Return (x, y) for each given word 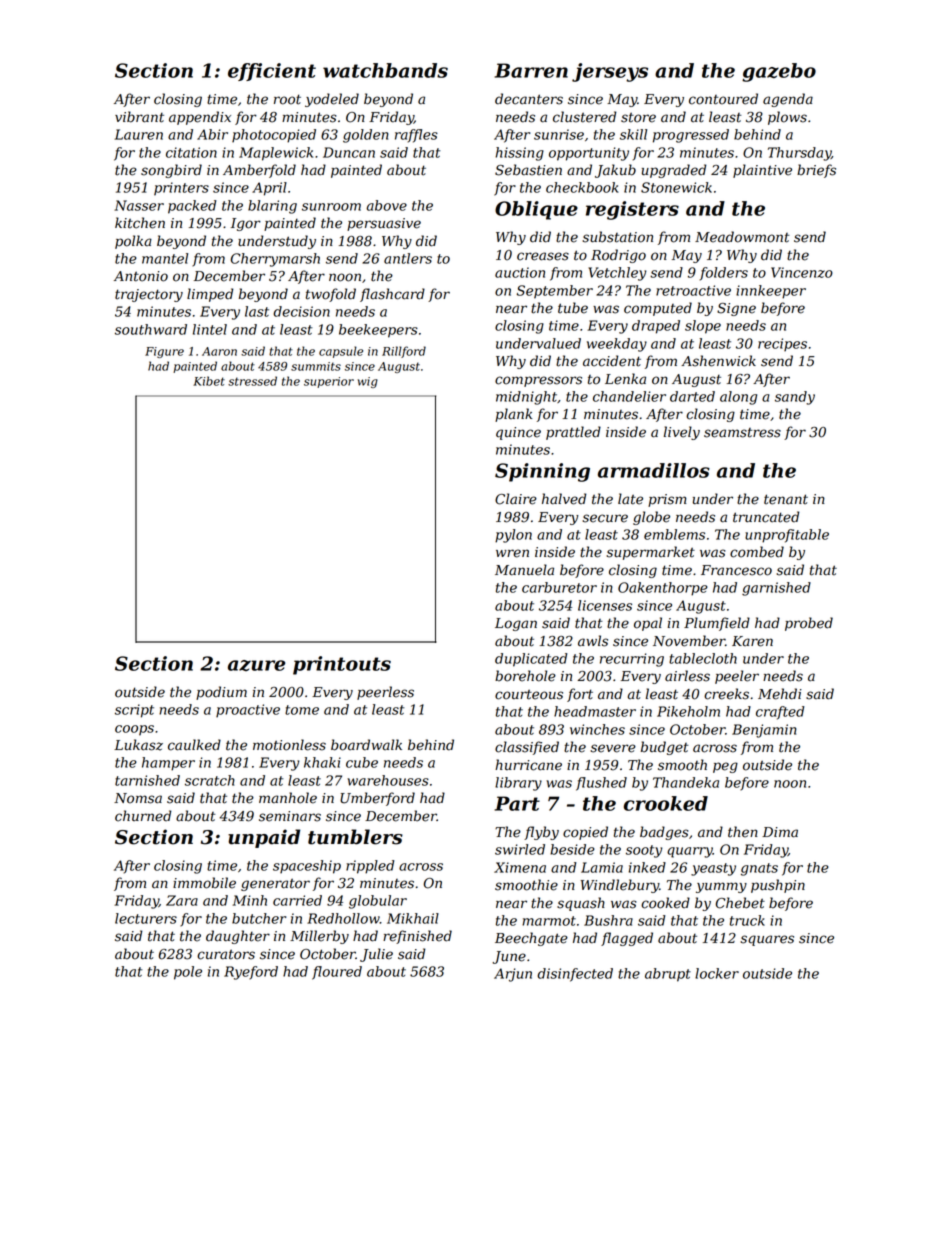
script (134, 711)
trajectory (149, 295)
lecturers (146, 918)
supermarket (650, 553)
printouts (342, 665)
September (555, 292)
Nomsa (138, 798)
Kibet (209, 381)
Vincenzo (802, 272)
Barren (531, 70)
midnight (526, 398)
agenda (788, 100)
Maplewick (276, 154)
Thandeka (686, 782)
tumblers (355, 837)
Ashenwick (718, 361)
